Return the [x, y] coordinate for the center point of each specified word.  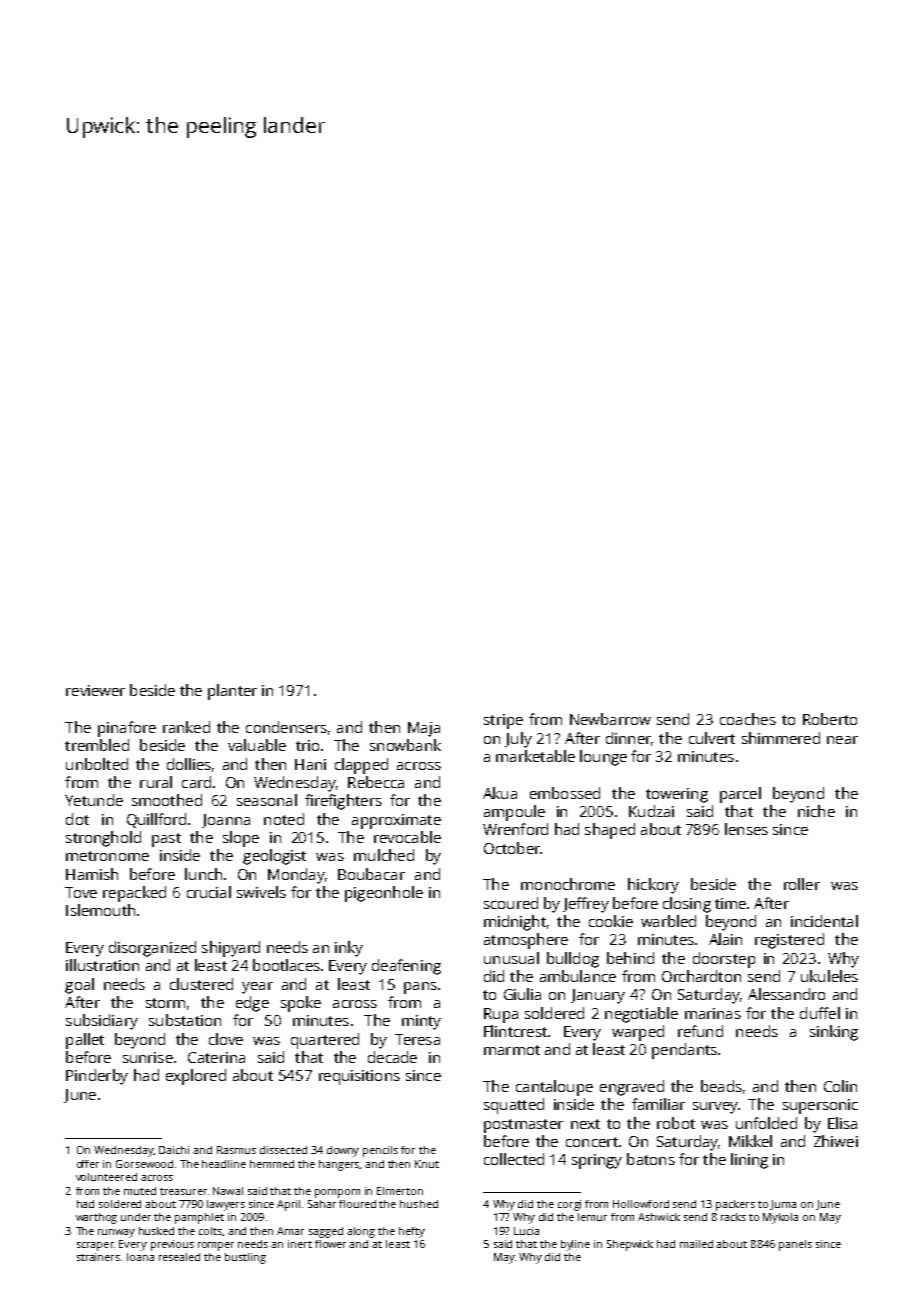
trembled [97, 745]
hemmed [272, 1164]
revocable [407, 837]
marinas [713, 1013]
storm [165, 1003]
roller [802, 884]
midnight [515, 923]
